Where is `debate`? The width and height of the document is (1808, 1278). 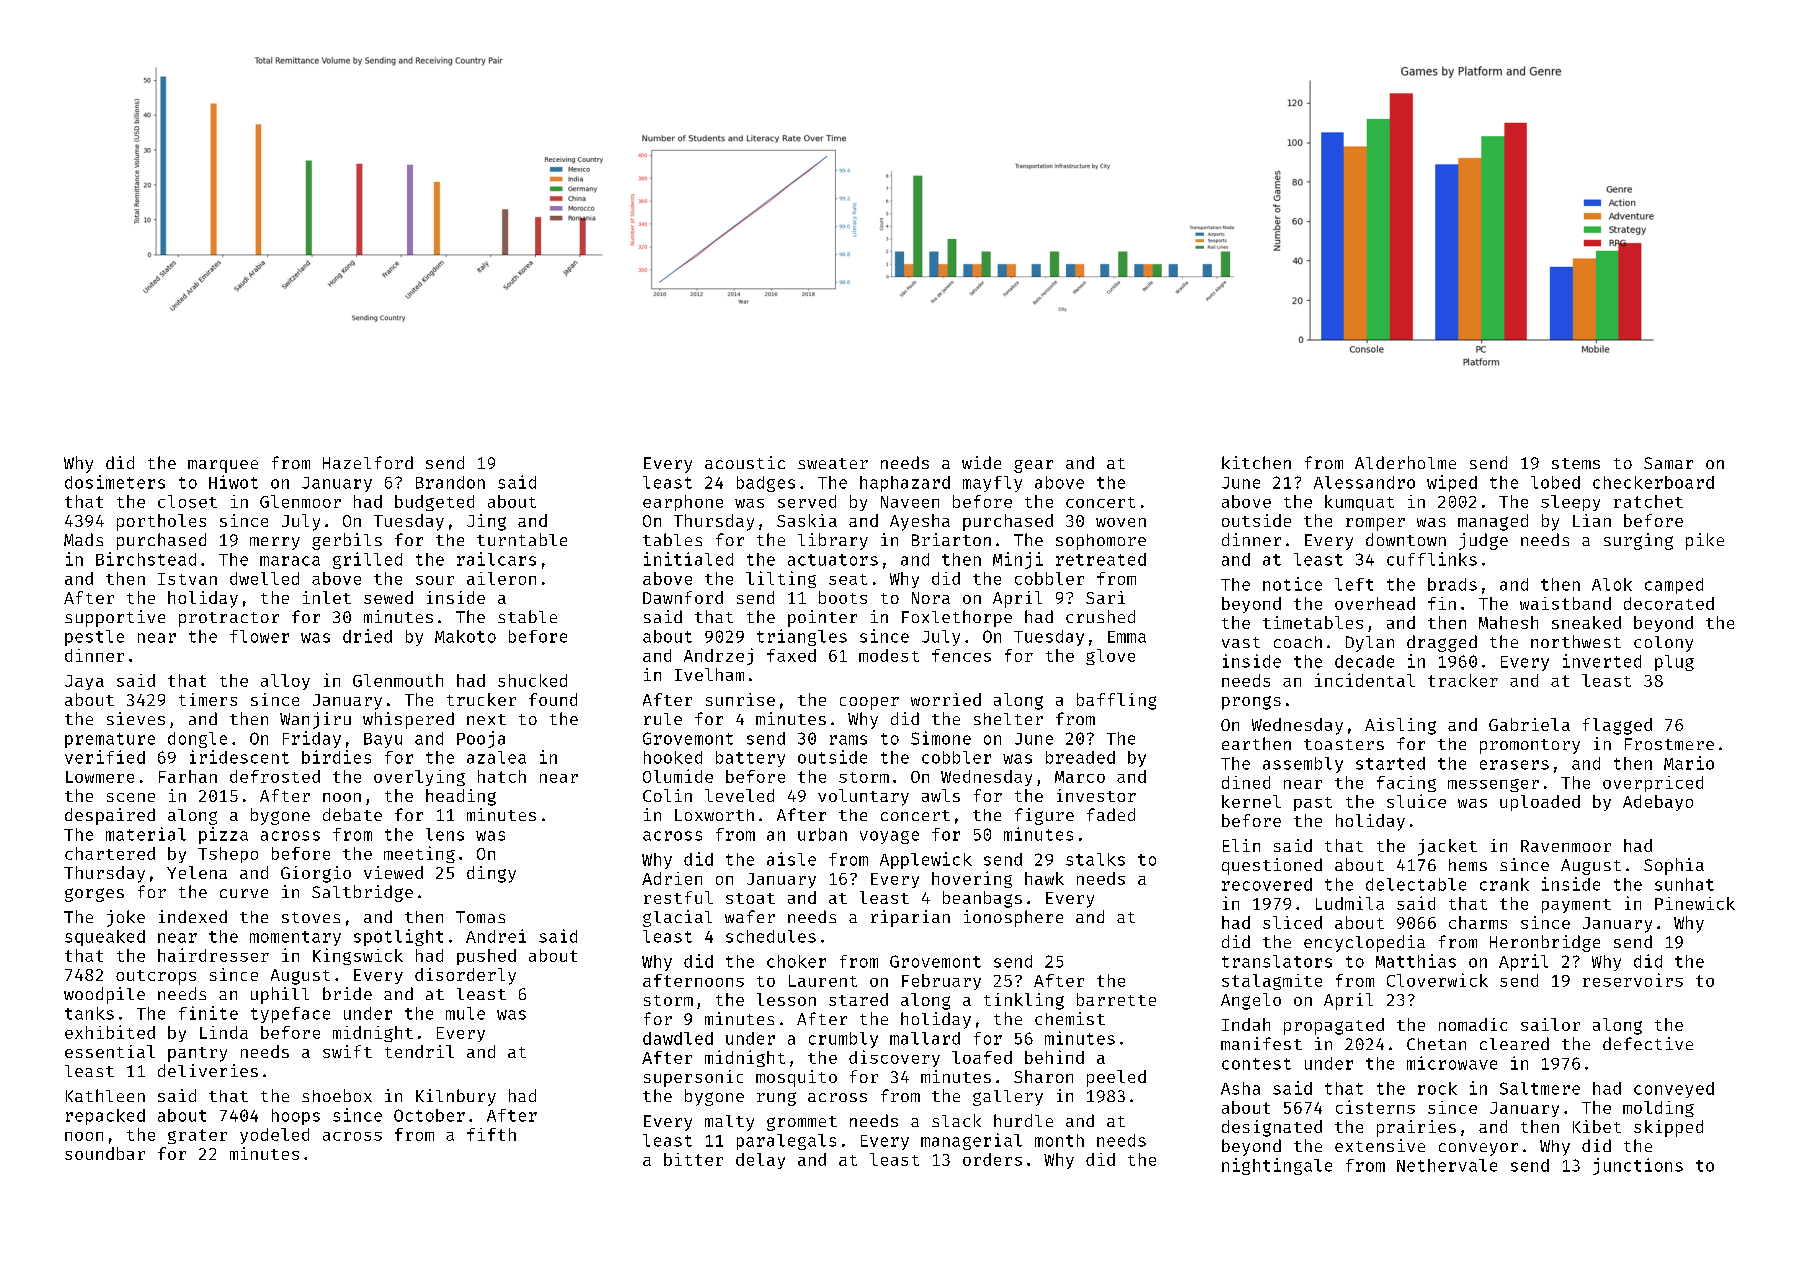
debate is located at coordinates (352, 814).
